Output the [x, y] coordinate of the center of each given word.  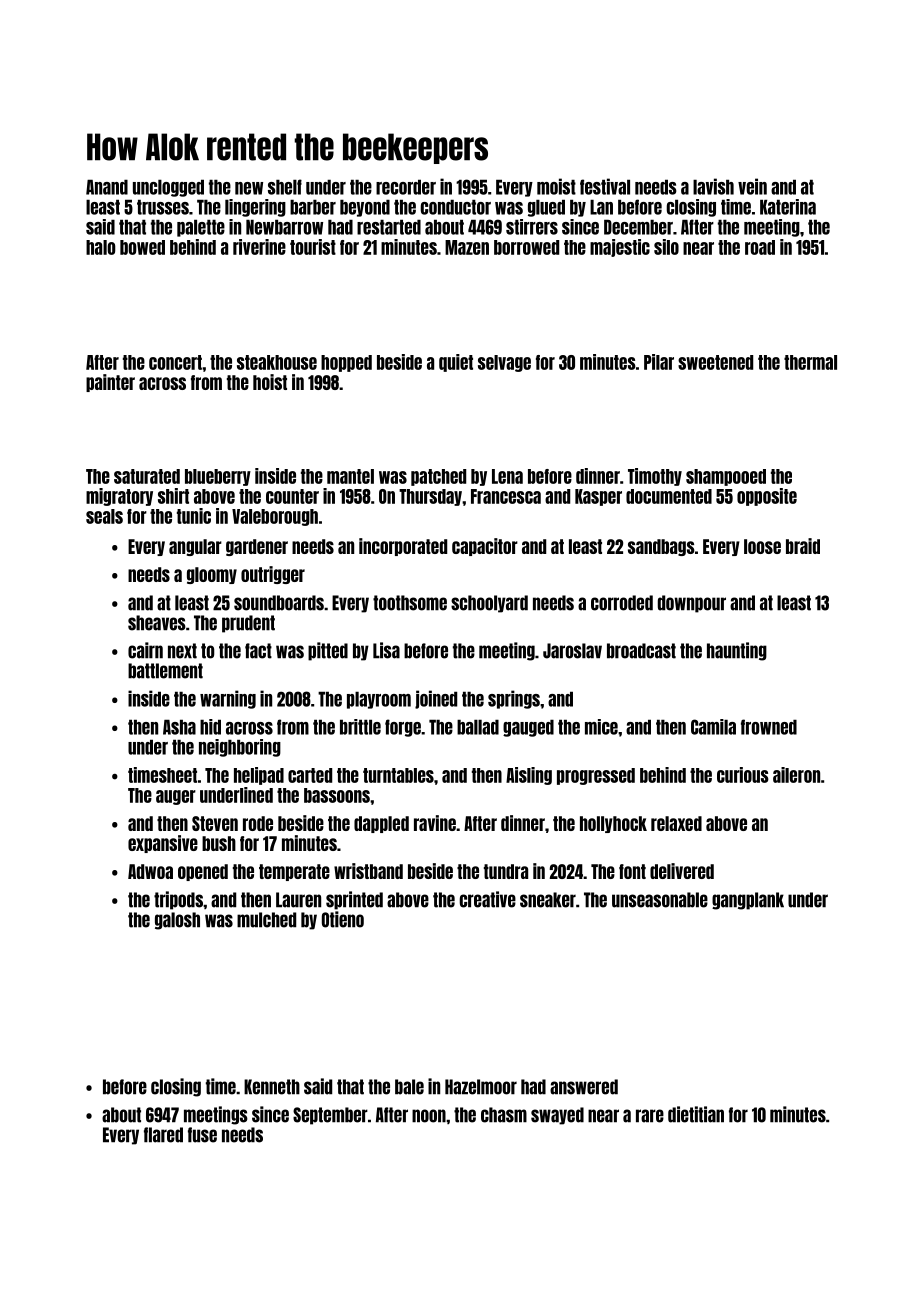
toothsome [410, 603]
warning [228, 699]
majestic [620, 248]
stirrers [532, 227]
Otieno [343, 919]
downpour [692, 604]
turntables [398, 775]
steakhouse [277, 362]
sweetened [715, 362]
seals [104, 516]
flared [163, 1135]
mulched [266, 920]
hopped [346, 363]
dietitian [696, 1114]
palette [201, 228]
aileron [796, 775]
